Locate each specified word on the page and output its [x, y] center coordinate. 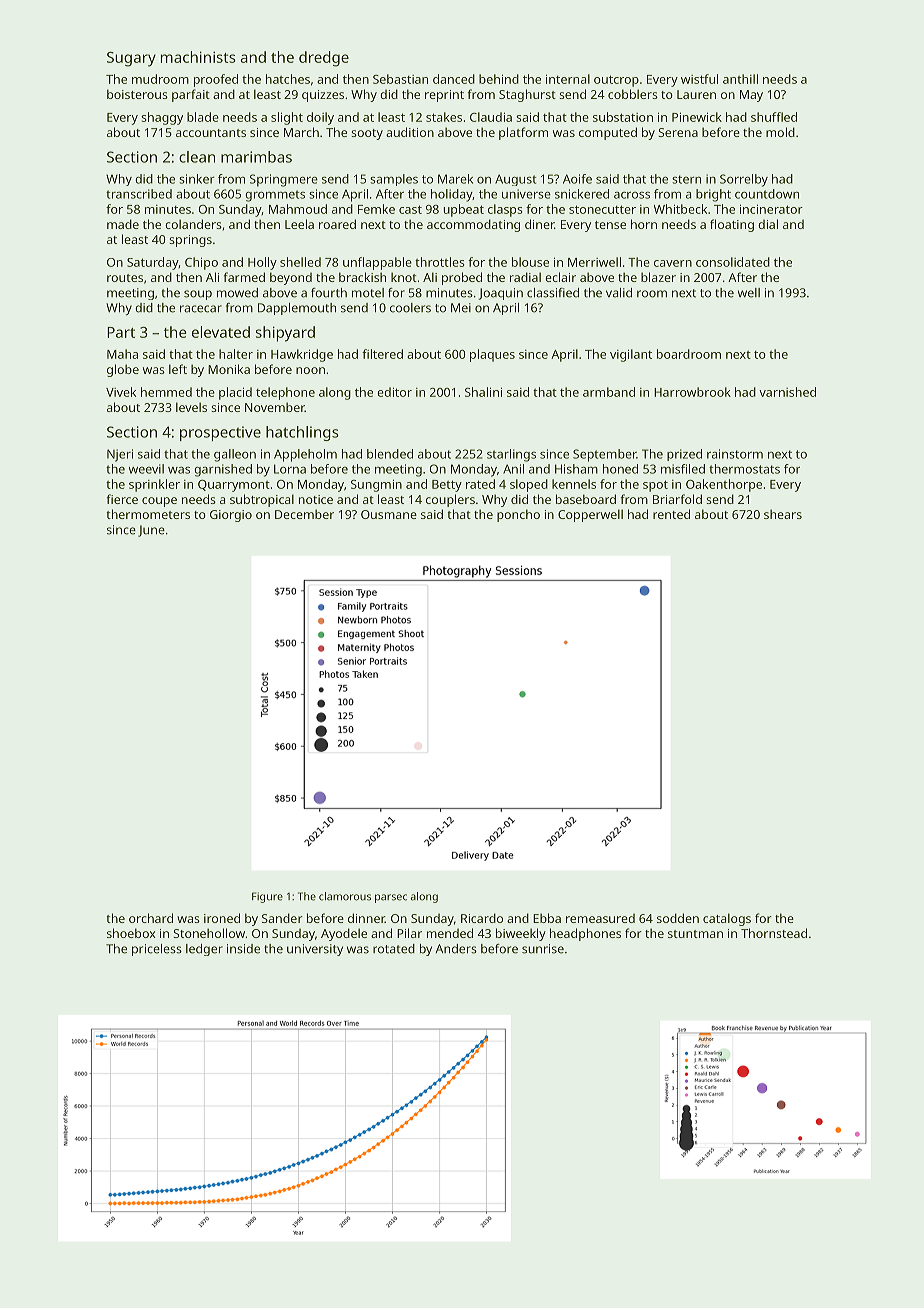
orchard [151, 918]
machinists [198, 57]
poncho [518, 515]
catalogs [727, 919]
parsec [391, 898]
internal [568, 79]
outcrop [616, 81]
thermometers [148, 514]
